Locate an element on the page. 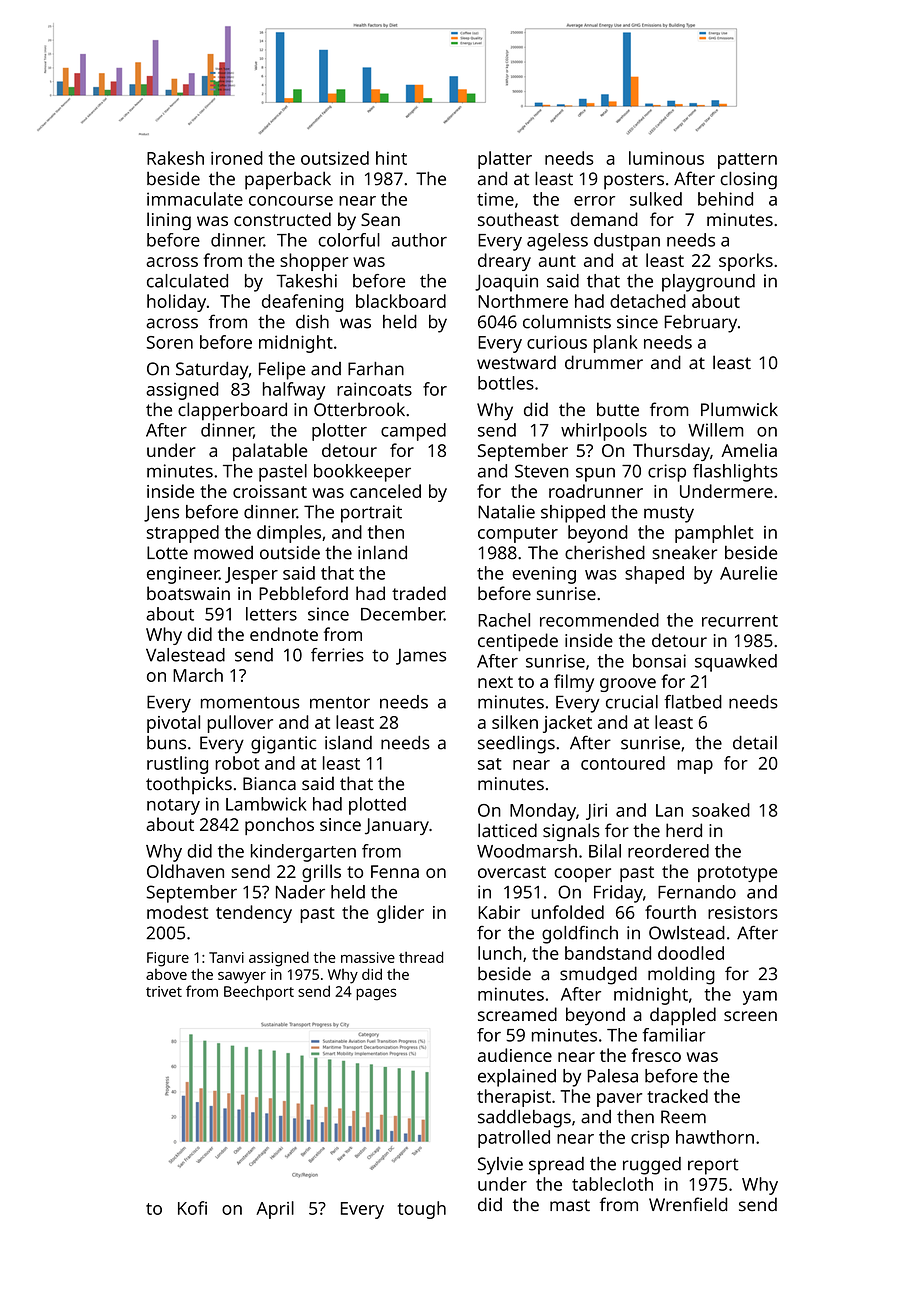 The height and width of the document is (1311, 924). Joaquin is located at coordinates (506, 283).
